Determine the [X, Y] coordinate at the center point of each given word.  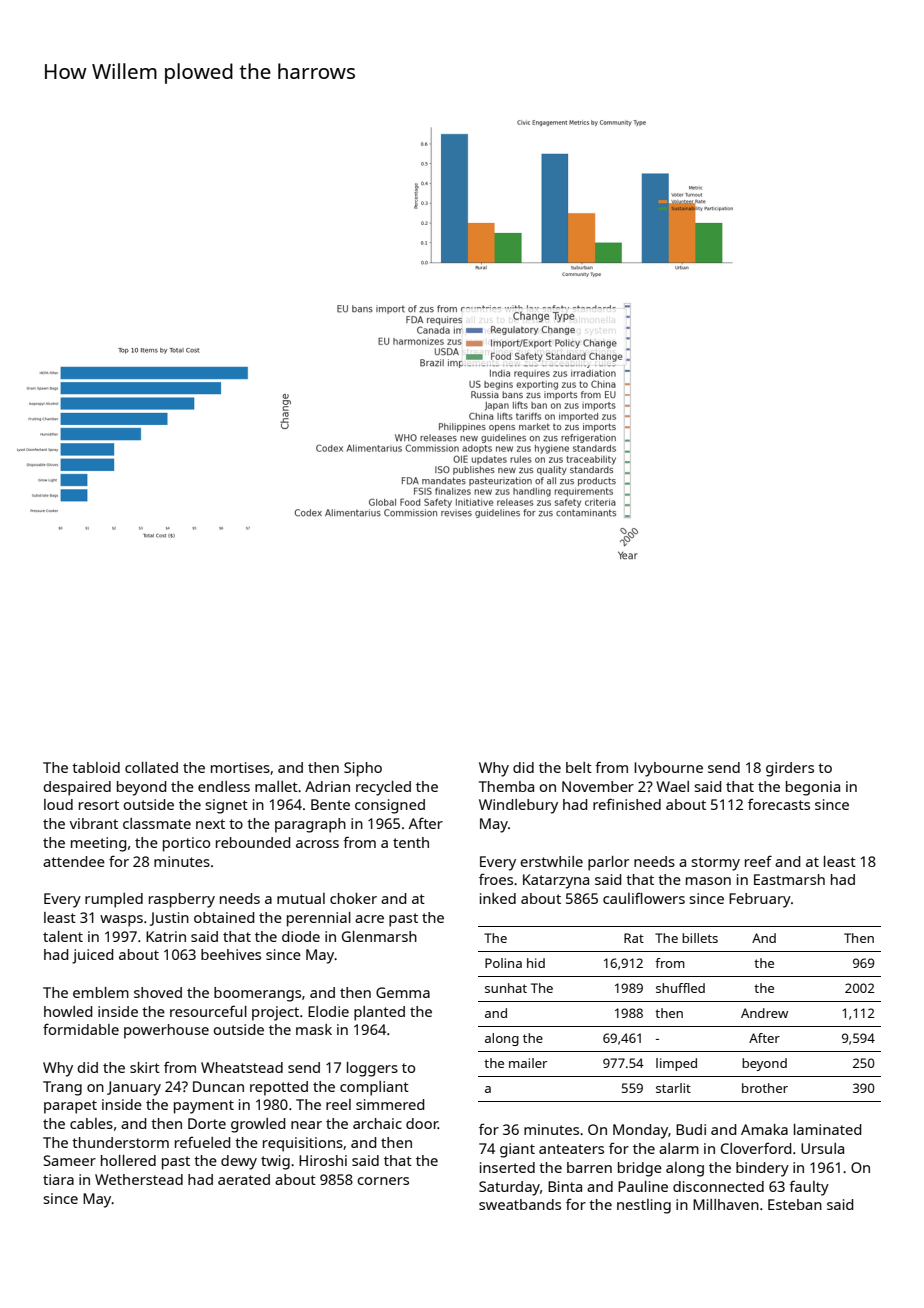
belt [579, 767]
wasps [121, 921]
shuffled [680, 988]
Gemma [403, 992]
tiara [58, 1179]
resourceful [208, 1011]
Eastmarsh [789, 879]
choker [353, 898]
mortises [240, 767]
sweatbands [520, 1204]
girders [790, 769]
